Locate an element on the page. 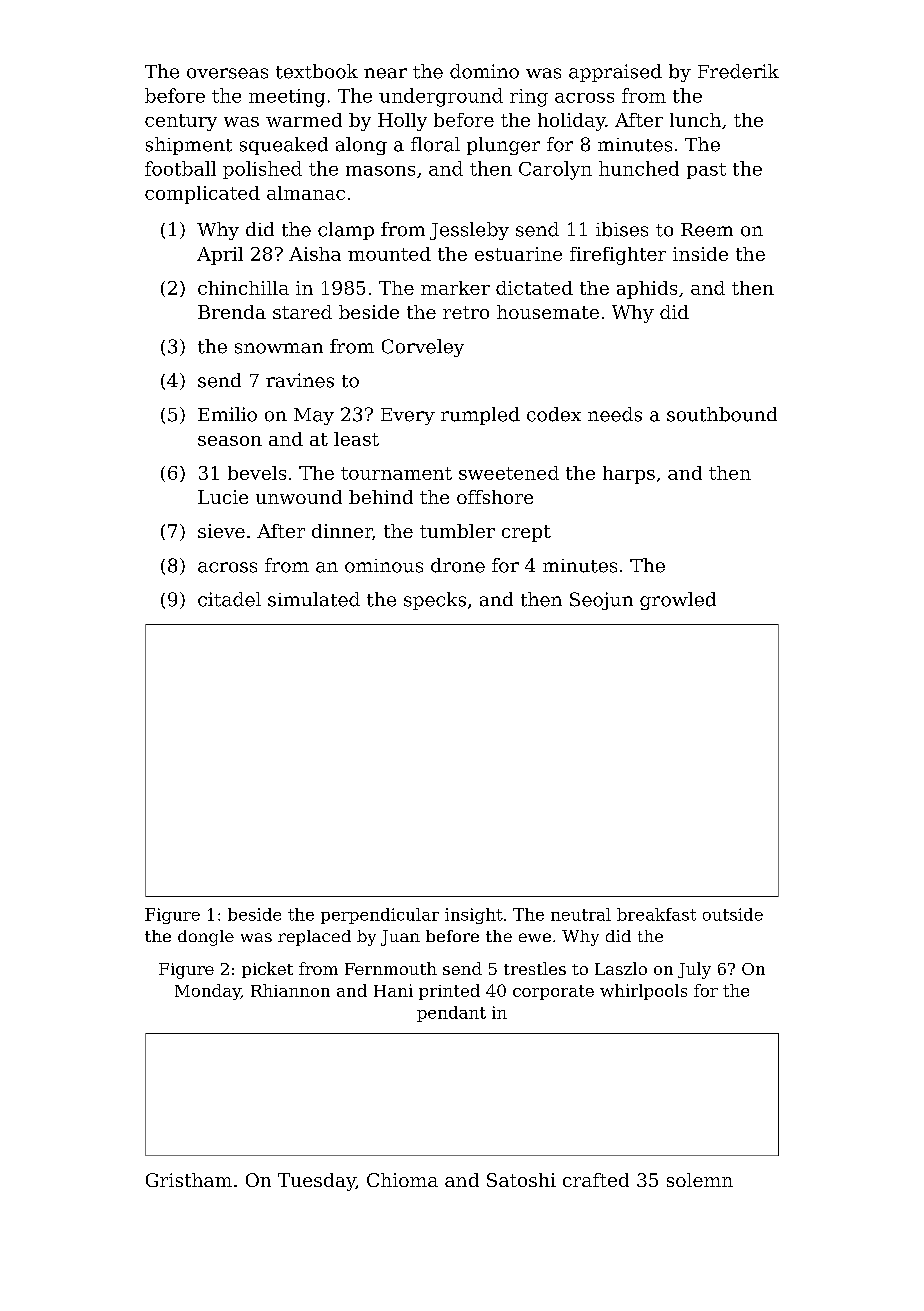 The width and height of the image is (924, 1311). Monday is located at coordinates (208, 992).
